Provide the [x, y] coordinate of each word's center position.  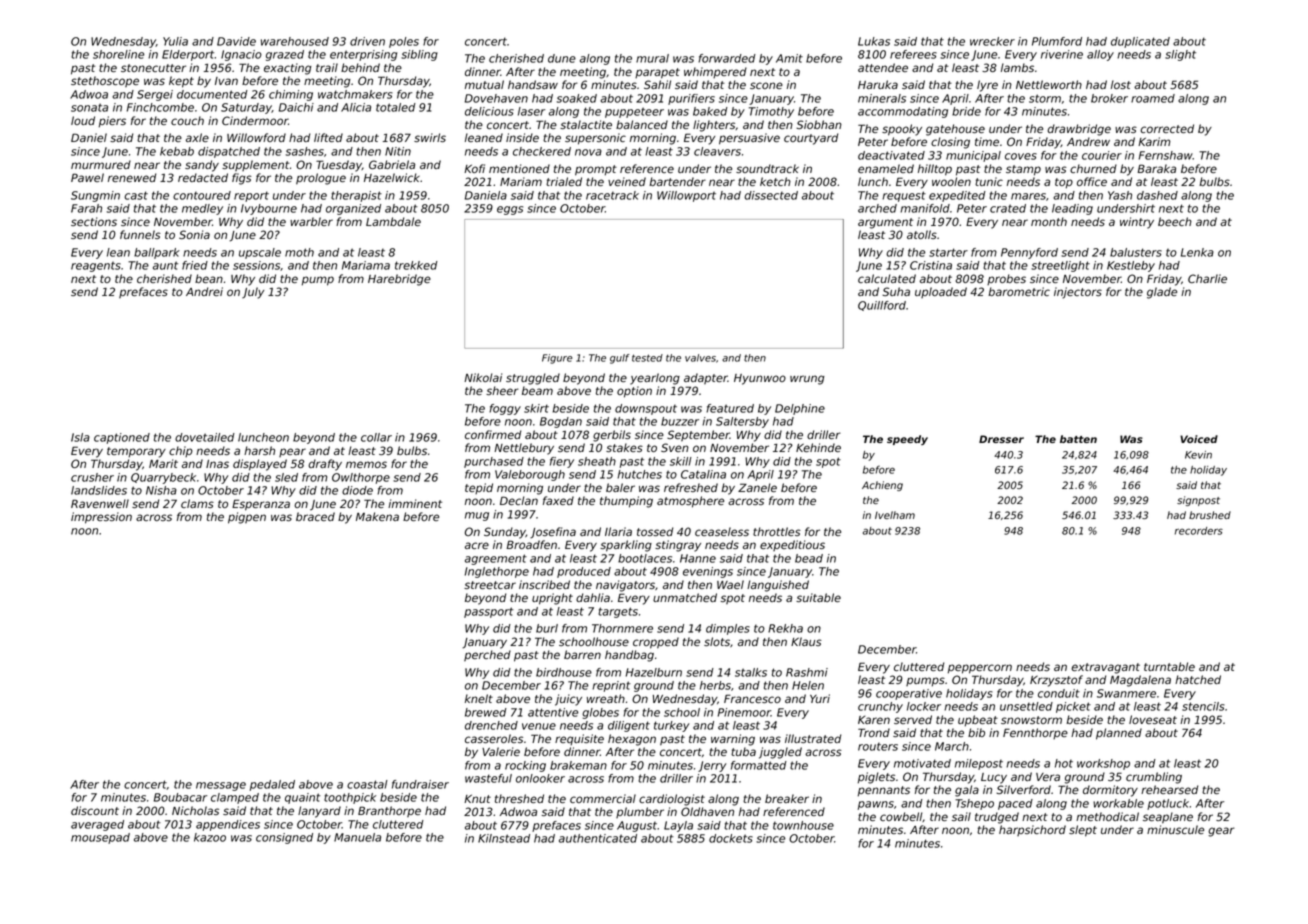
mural [652, 58]
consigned [284, 838]
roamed [1153, 98]
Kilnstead [504, 838]
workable [1118, 803]
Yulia [175, 41]
